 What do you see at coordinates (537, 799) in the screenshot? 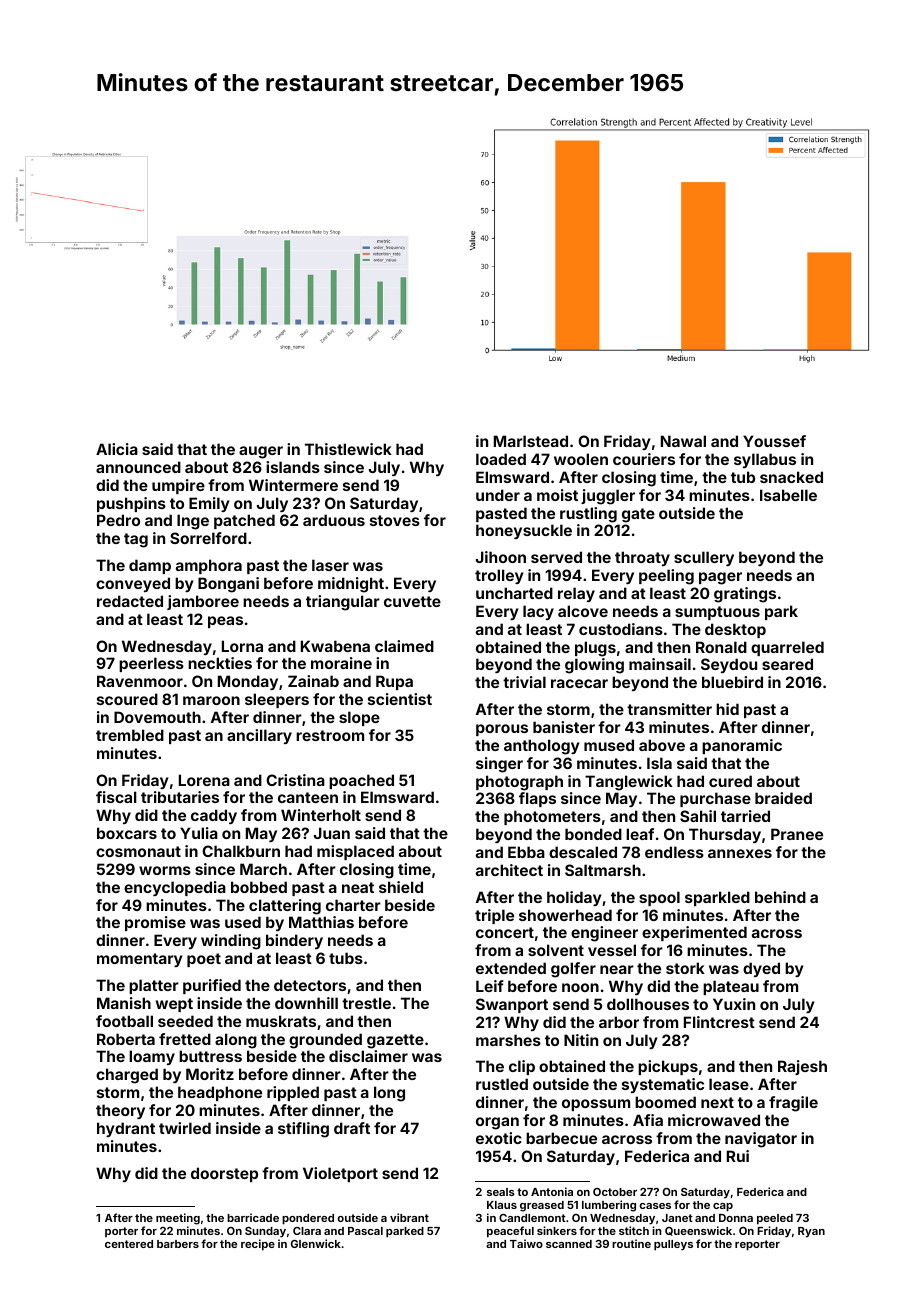
I see `flaps` at bounding box center [537, 799].
